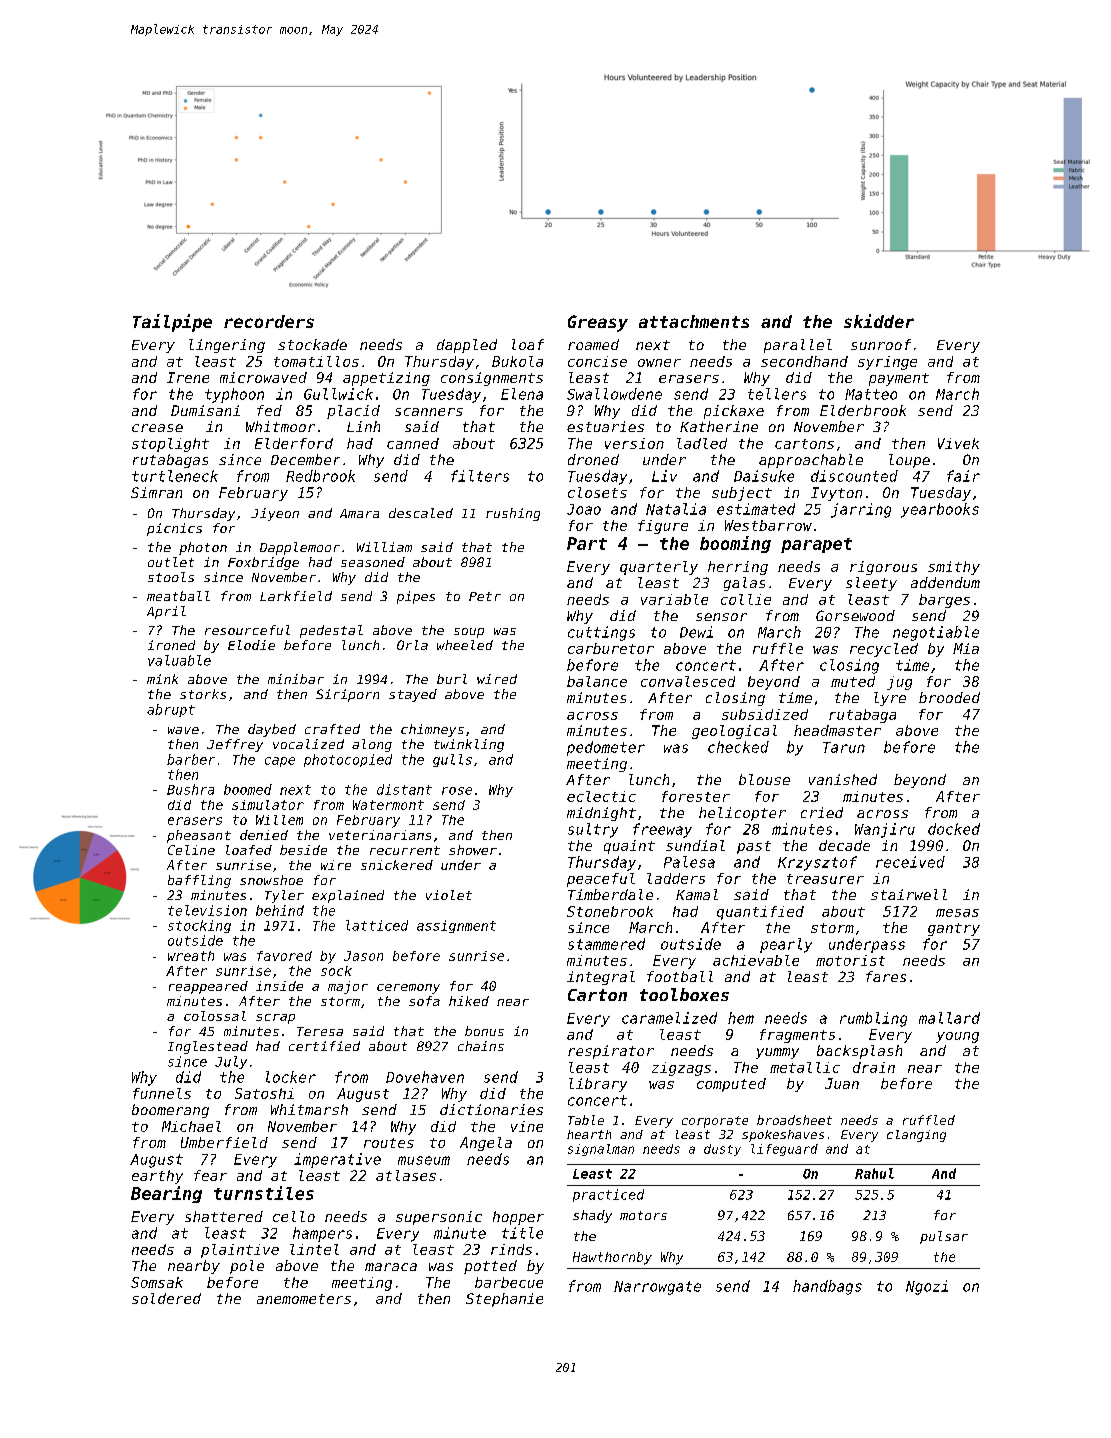  What do you see at coordinates (280, 426) in the image?
I see `Whitmoor` at bounding box center [280, 426].
